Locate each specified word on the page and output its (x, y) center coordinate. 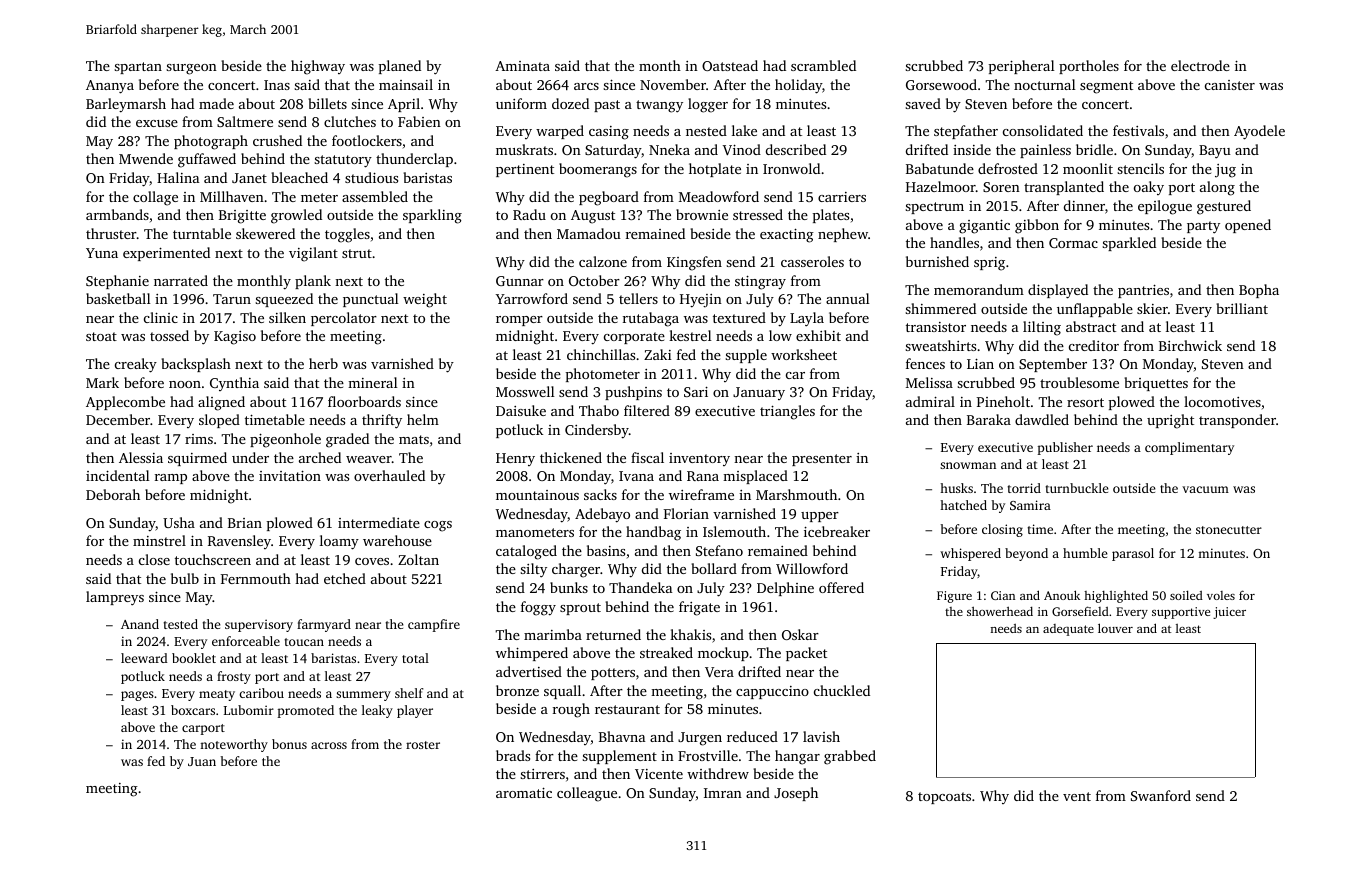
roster (423, 745)
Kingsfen (694, 263)
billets (327, 103)
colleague (587, 794)
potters (613, 674)
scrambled (823, 65)
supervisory (259, 625)
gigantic (984, 226)
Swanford (1161, 795)
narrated (181, 280)
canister (1230, 85)
